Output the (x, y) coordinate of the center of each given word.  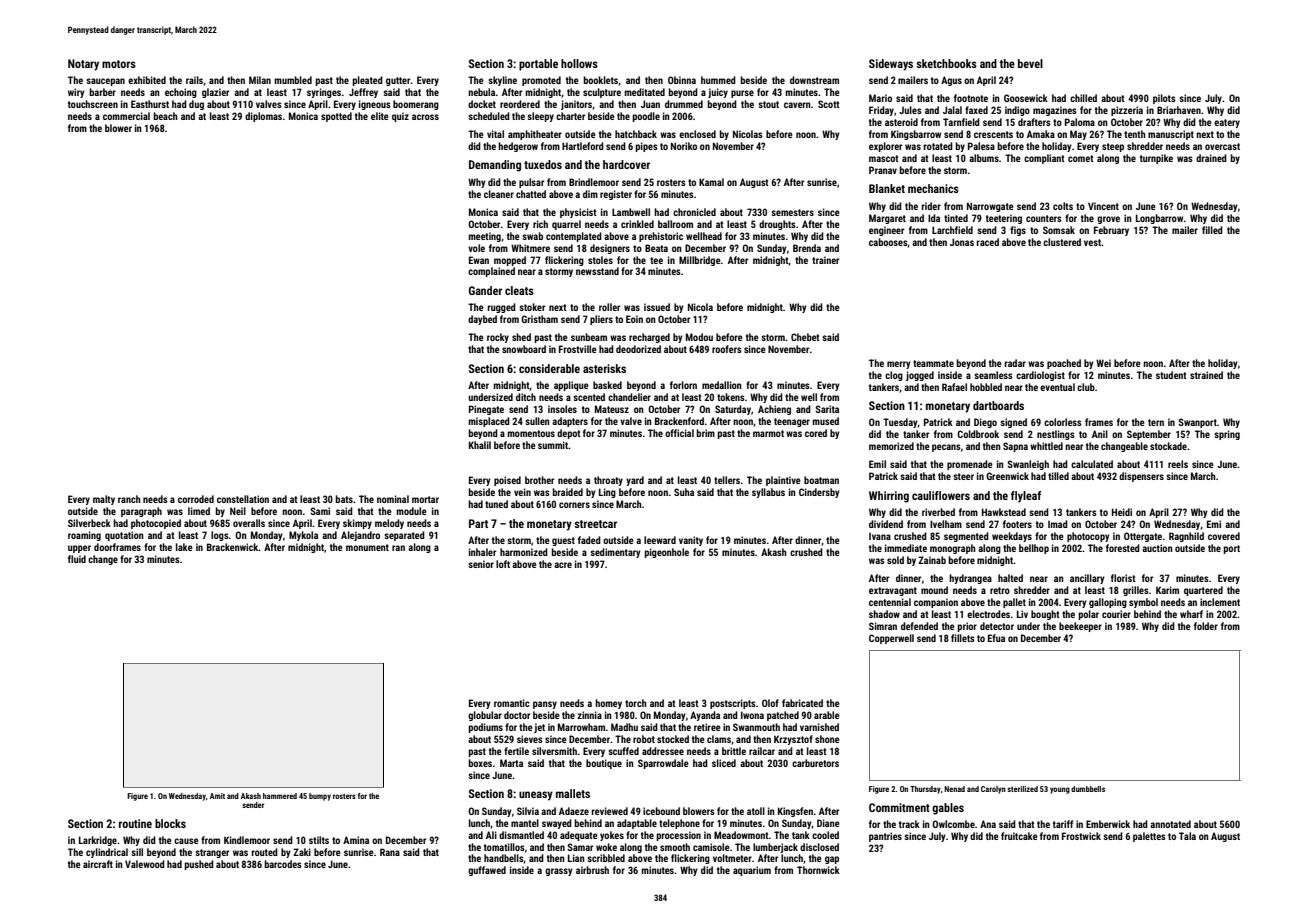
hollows (579, 63)
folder (1206, 626)
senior (481, 564)
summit (553, 445)
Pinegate (486, 410)
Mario (880, 98)
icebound (661, 811)
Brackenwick (233, 547)
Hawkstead (1004, 512)
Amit (217, 796)
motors (119, 64)
